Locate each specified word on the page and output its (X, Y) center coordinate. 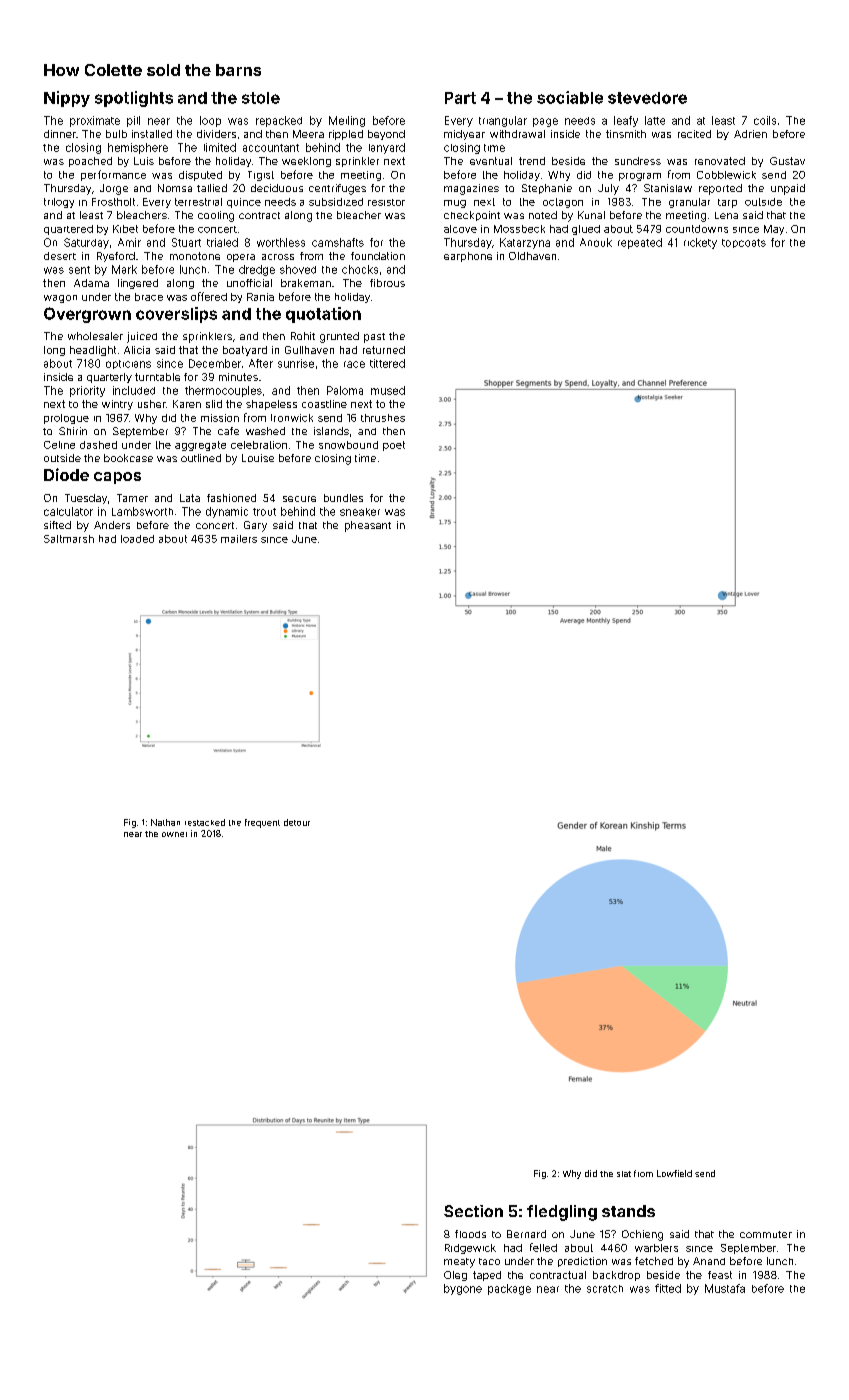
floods (470, 1234)
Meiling (347, 121)
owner (174, 834)
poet (394, 446)
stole (261, 98)
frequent (262, 823)
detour (297, 822)
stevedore (647, 98)
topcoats (744, 243)
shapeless (271, 405)
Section (473, 1211)
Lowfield (674, 1173)
